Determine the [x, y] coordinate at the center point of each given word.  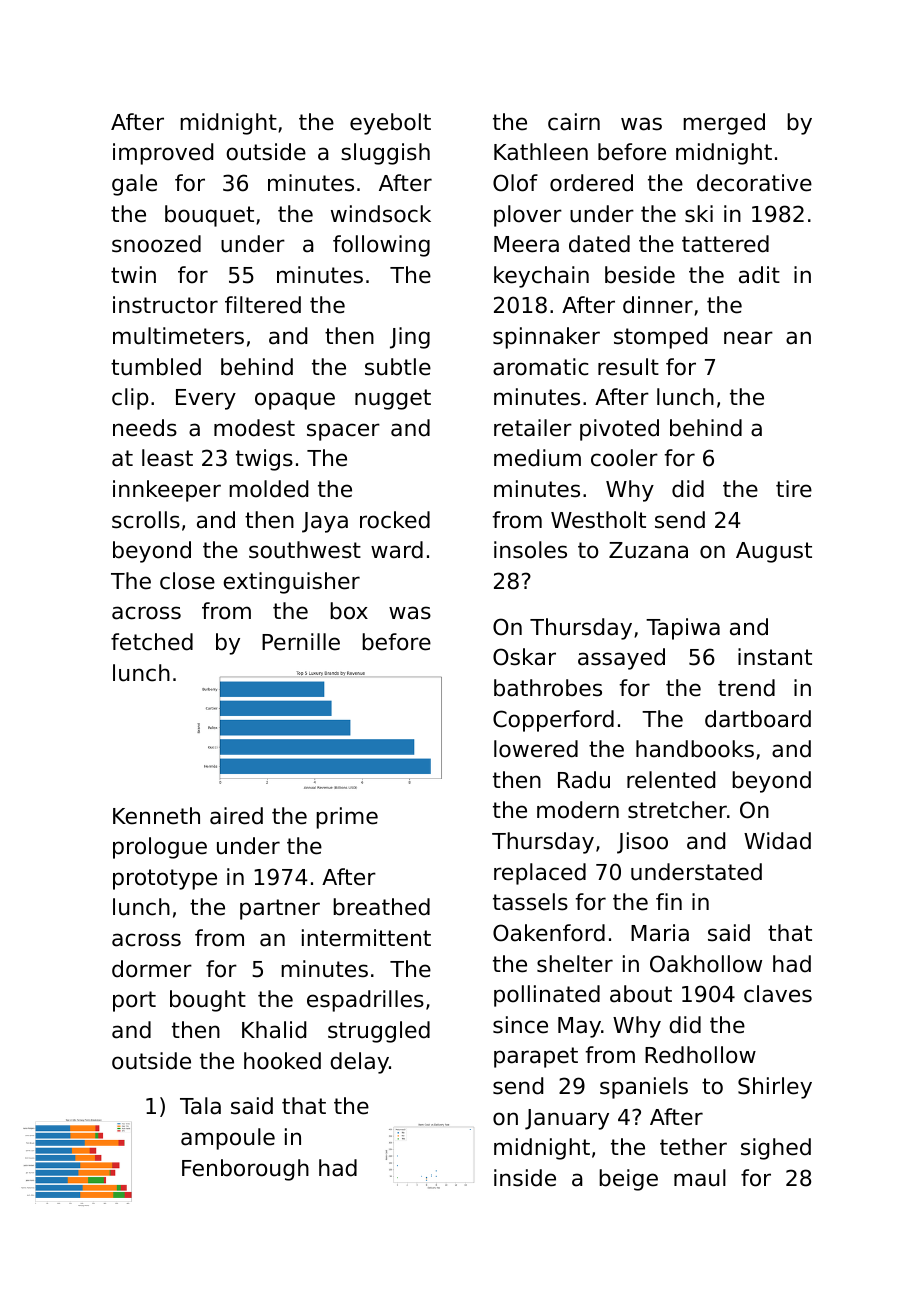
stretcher [677, 810]
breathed [381, 907]
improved [163, 154]
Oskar [524, 657]
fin [669, 901]
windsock [381, 214]
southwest [305, 550]
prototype [165, 879]
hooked [282, 1061]
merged [724, 124]
